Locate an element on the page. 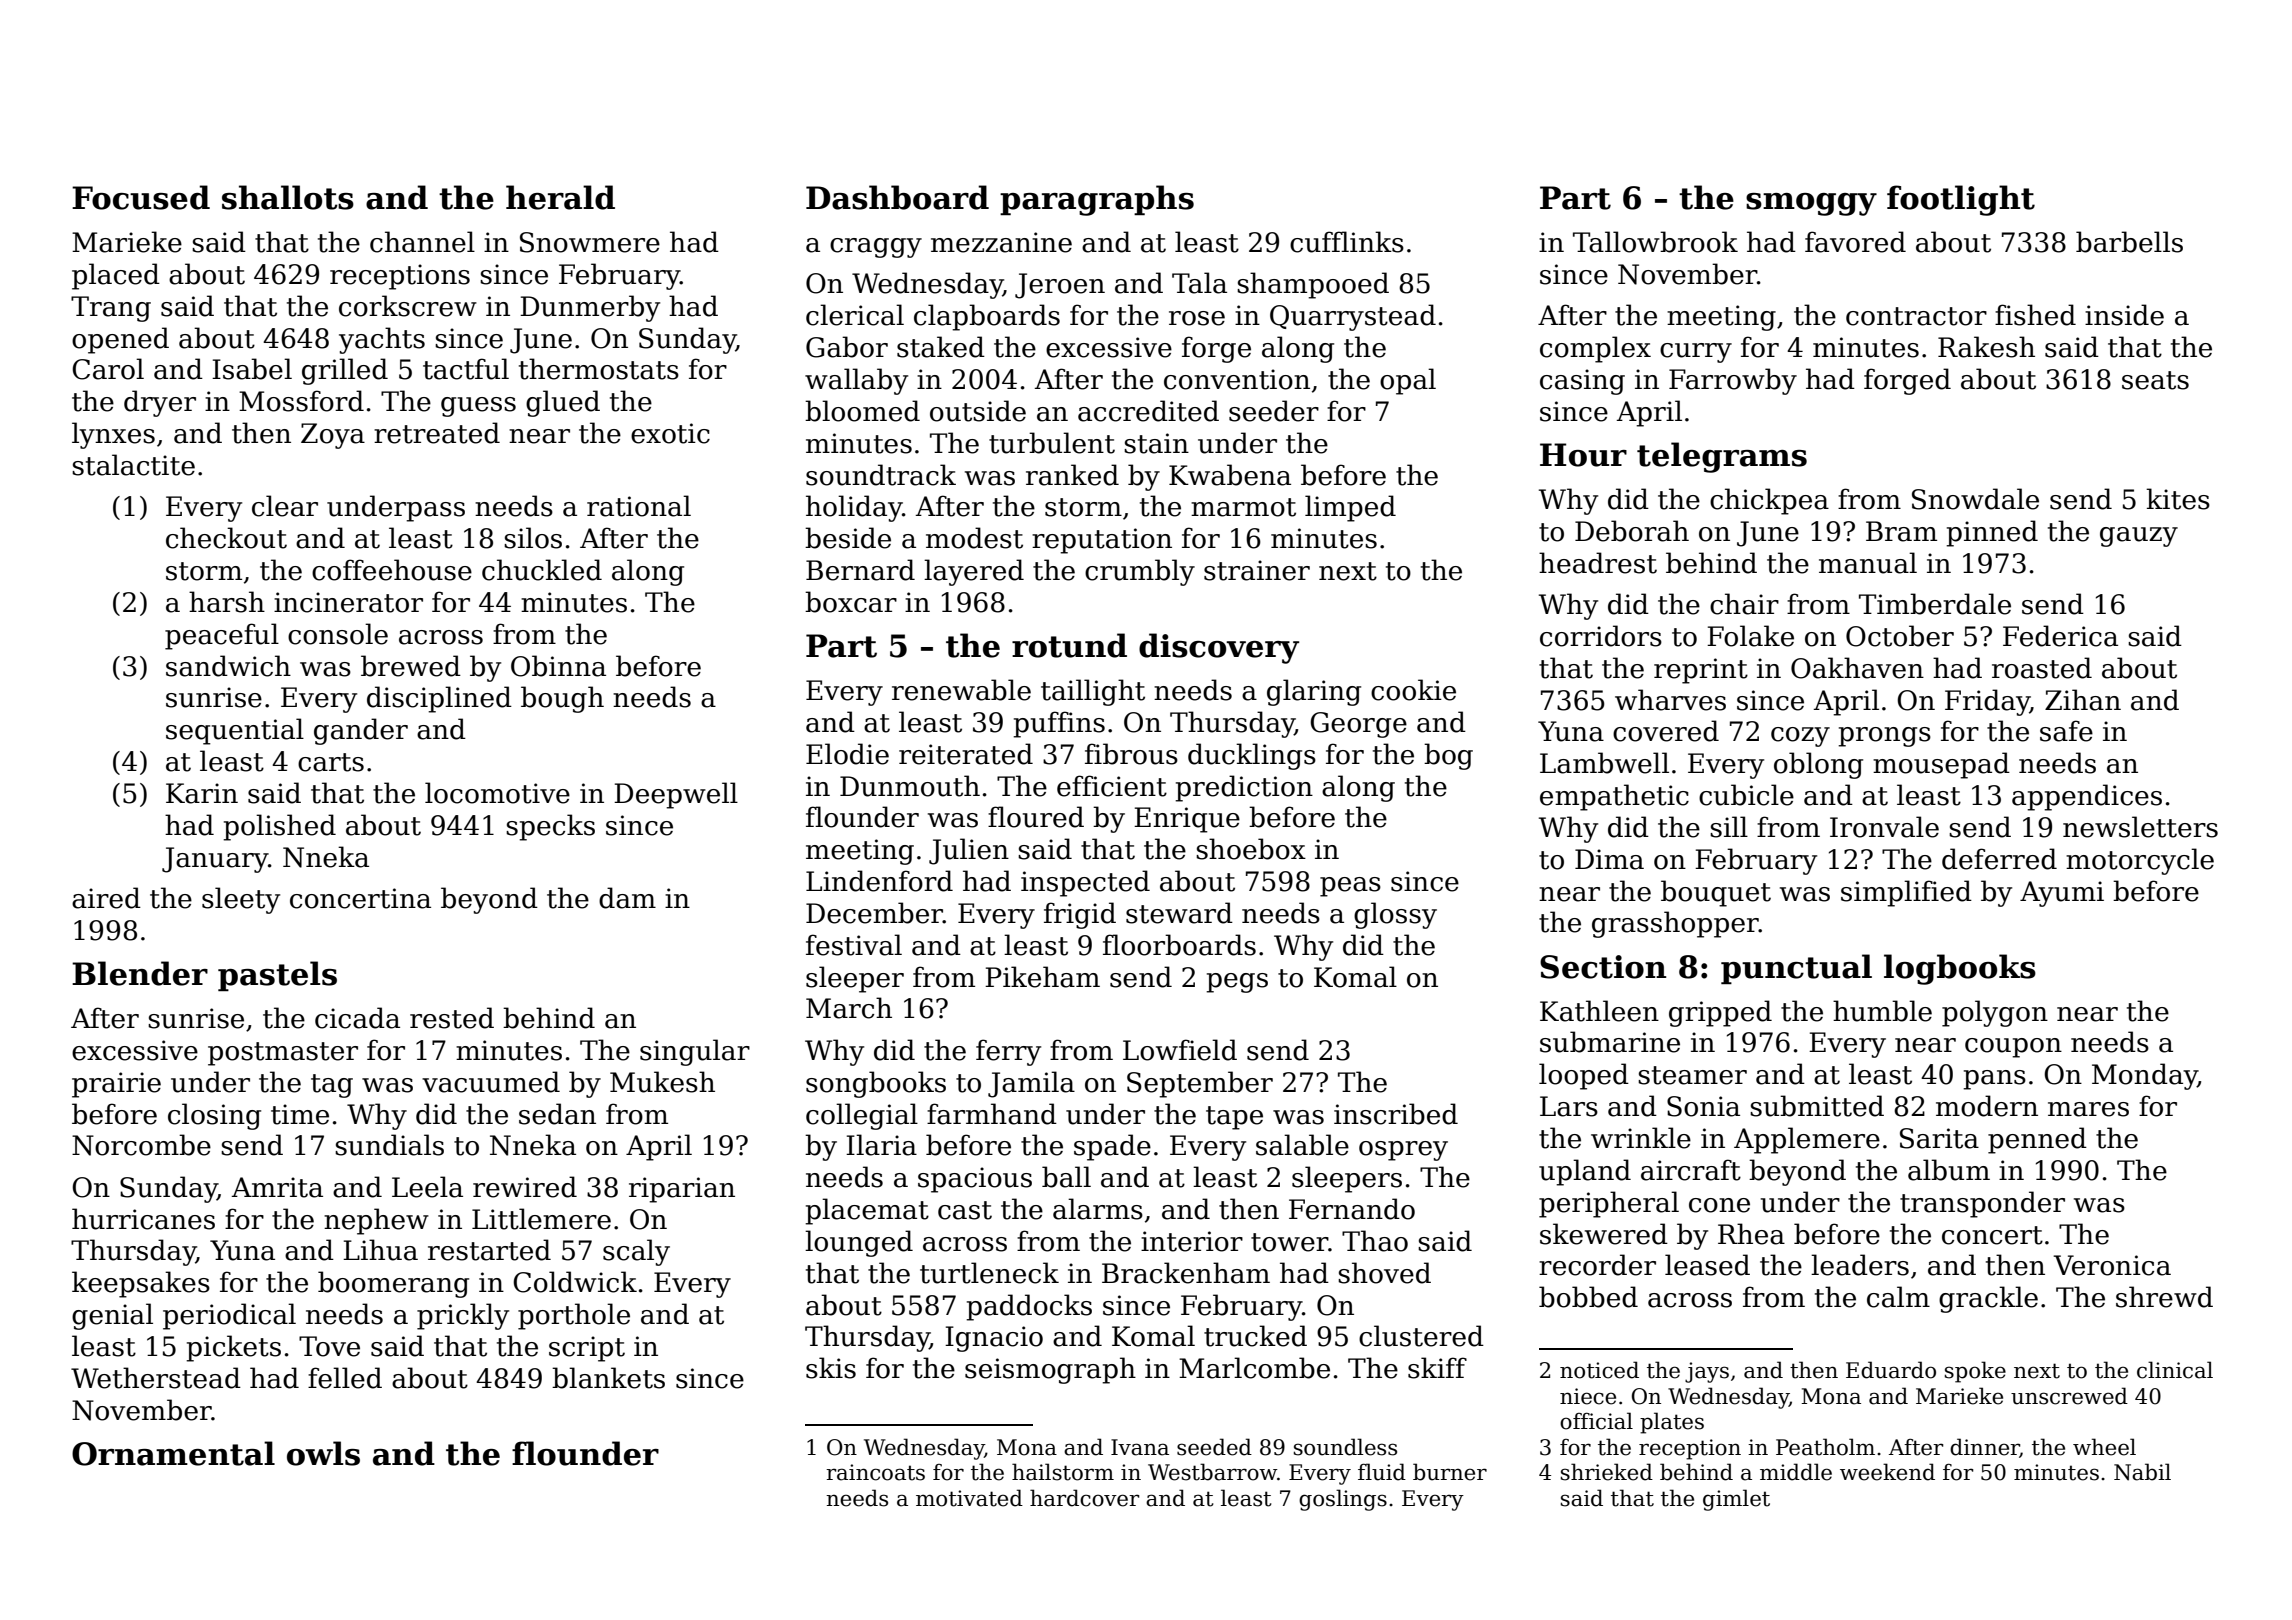 This image has height=1620, width=2292. collegial is located at coordinates (862, 1116).
